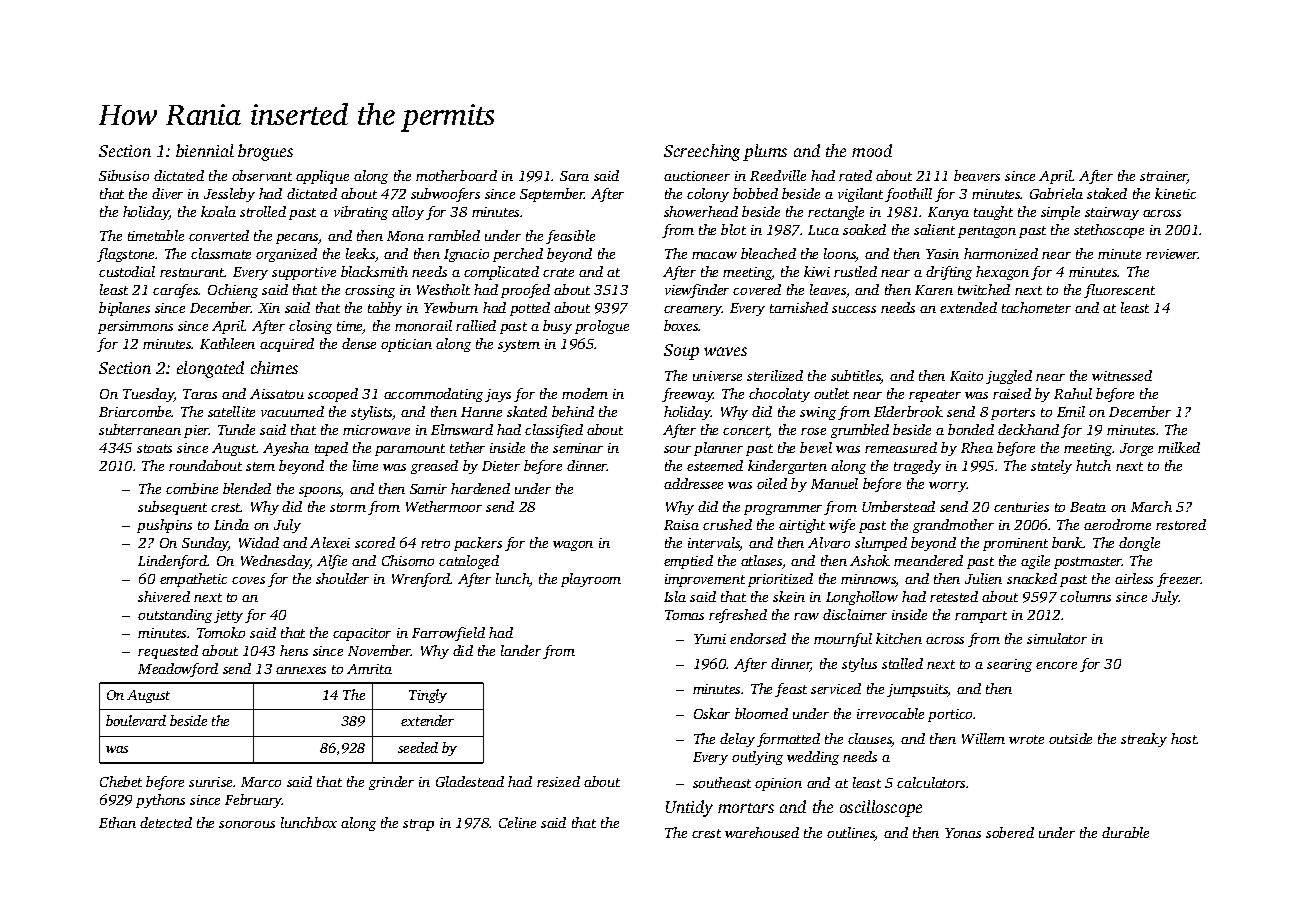  Describe the element at coordinates (1151, 506) in the screenshot. I see `March` at that location.
